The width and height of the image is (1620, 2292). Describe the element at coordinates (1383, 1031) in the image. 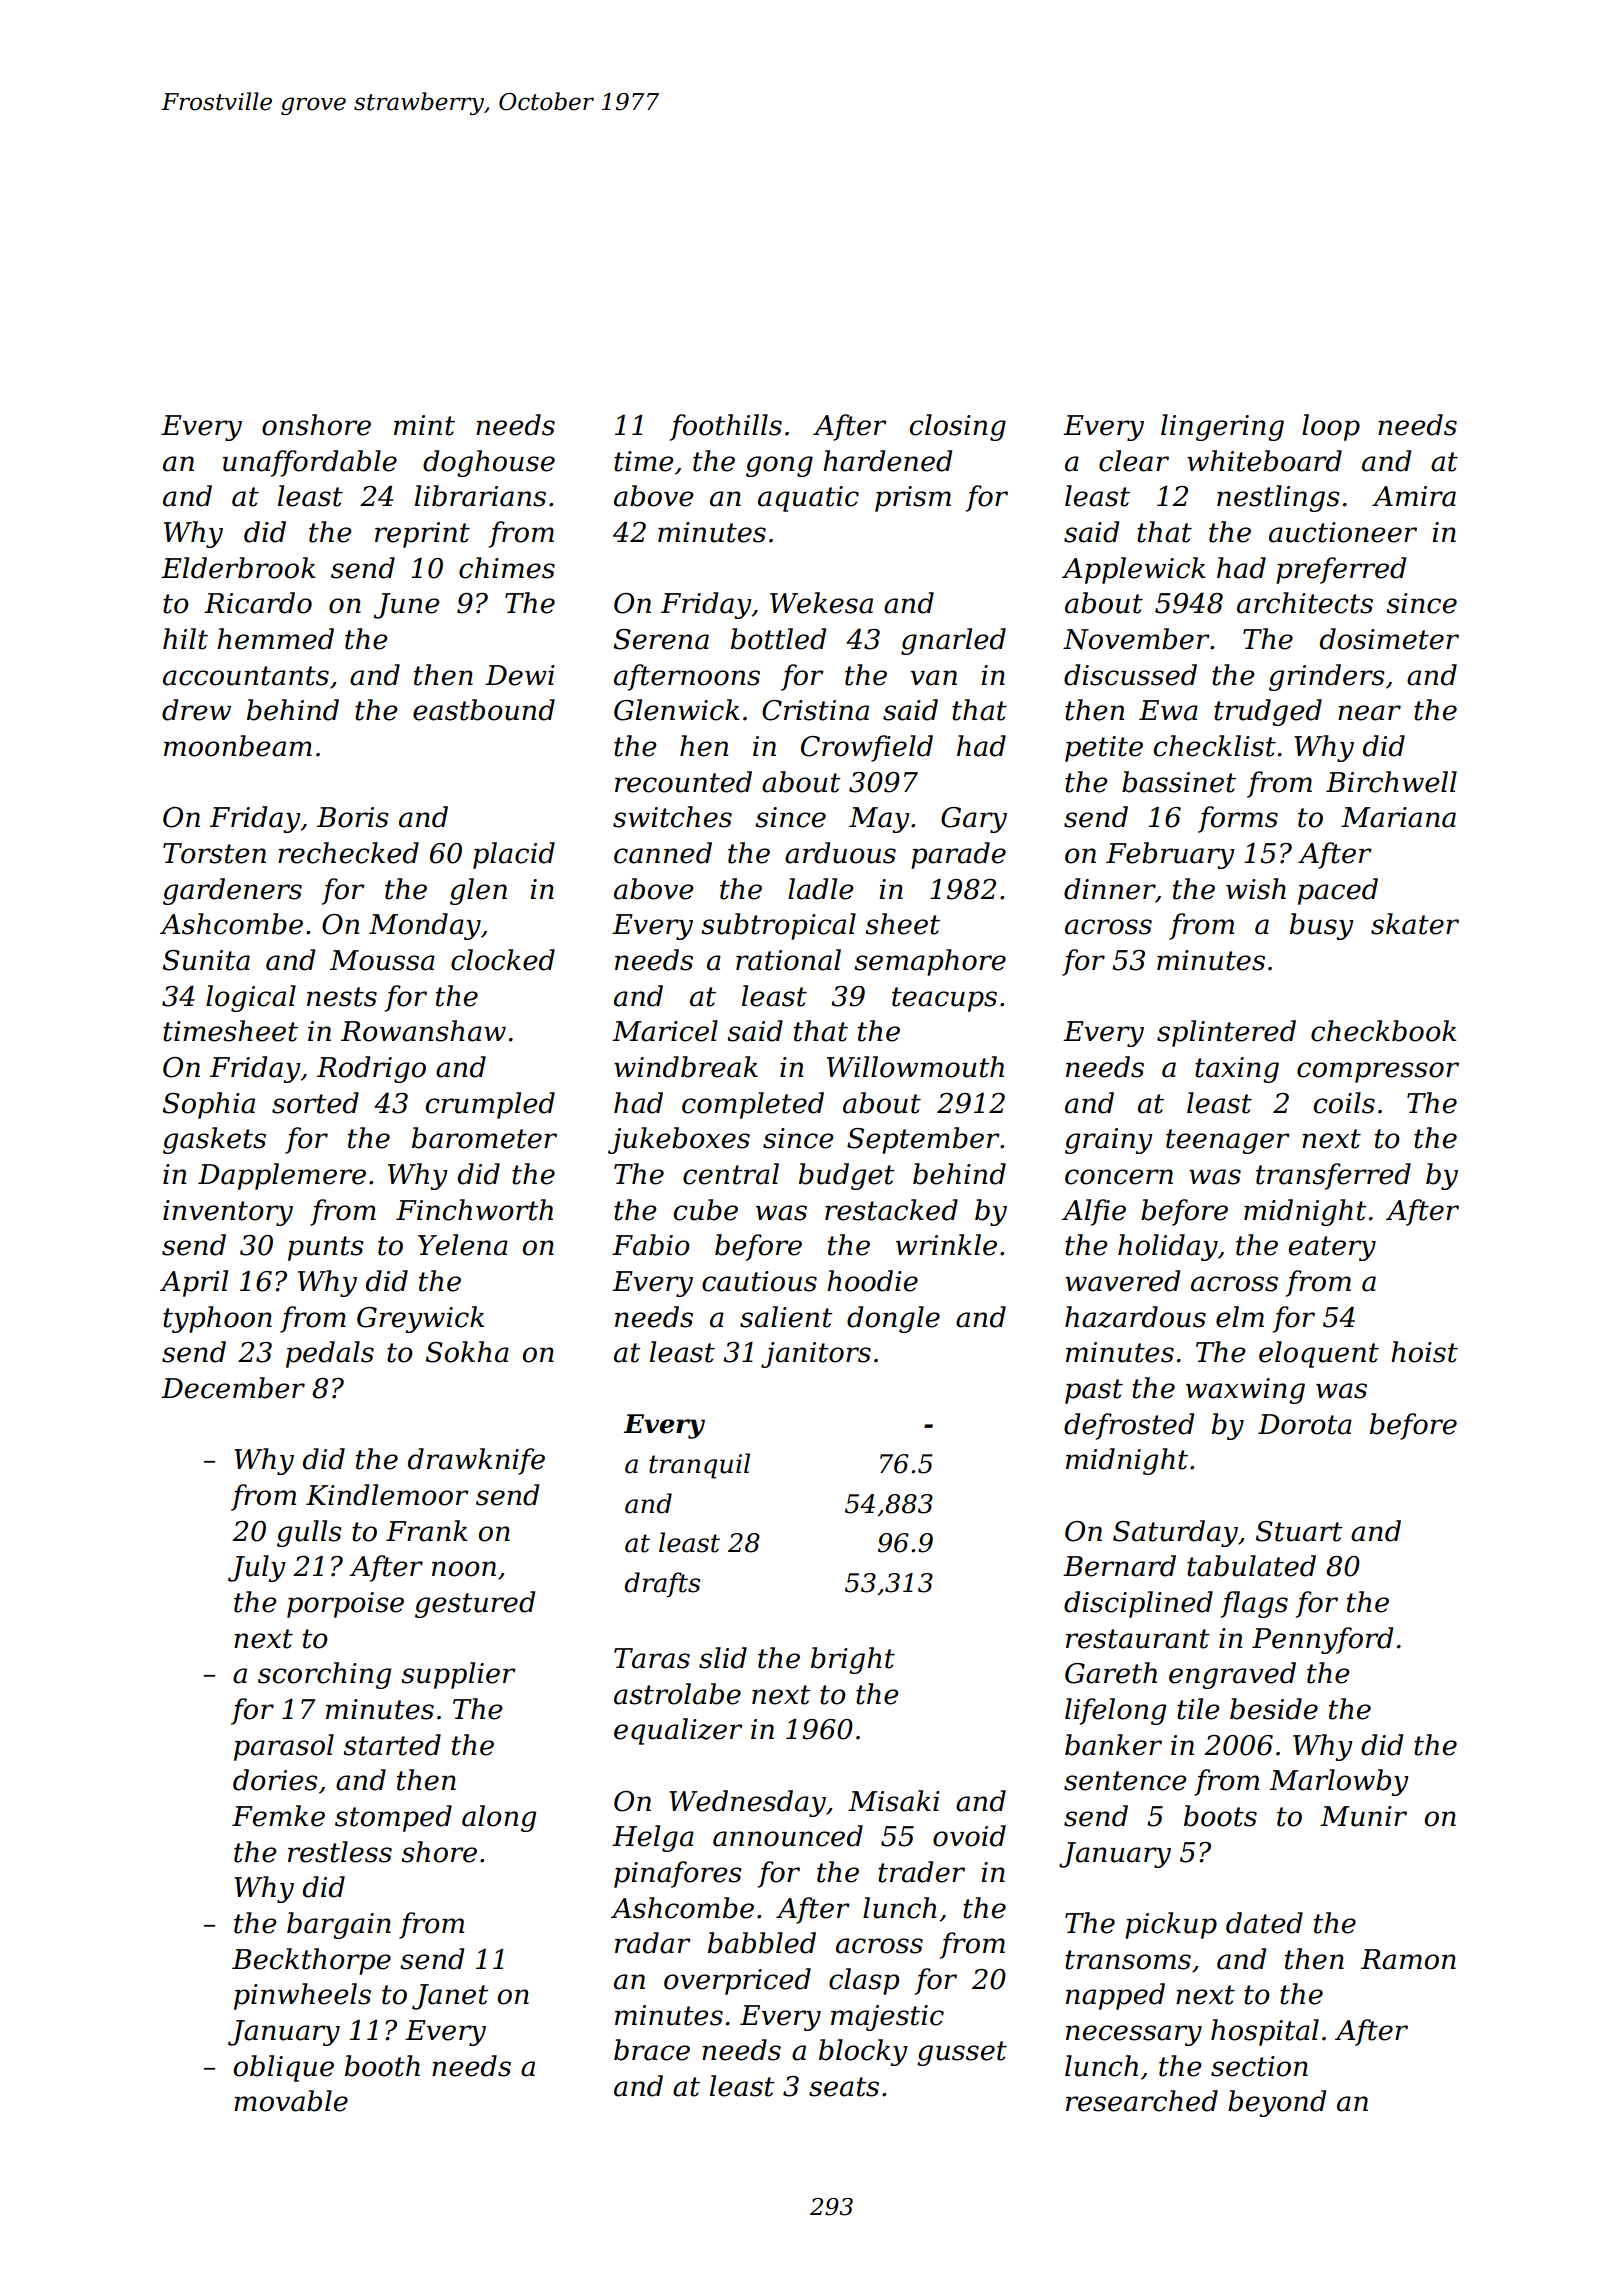

I see `checkbook` at that location.
